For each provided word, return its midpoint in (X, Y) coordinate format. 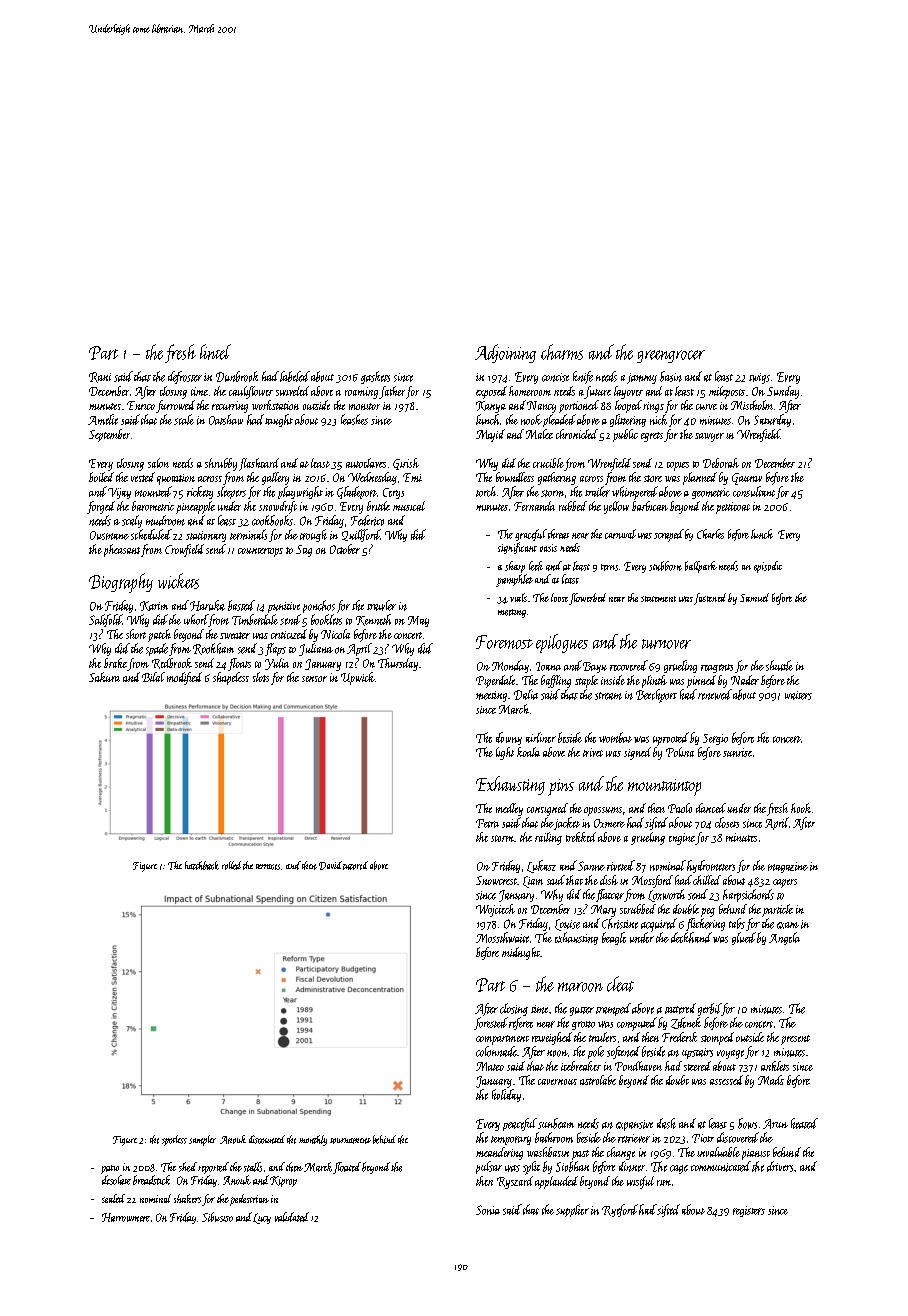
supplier (572, 1210)
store (653, 478)
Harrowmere (126, 1217)
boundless (515, 477)
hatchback (202, 865)
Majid (490, 435)
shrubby (221, 464)
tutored (355, 865)
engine (682, 839)
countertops (260, 552)
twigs (759, 378)
